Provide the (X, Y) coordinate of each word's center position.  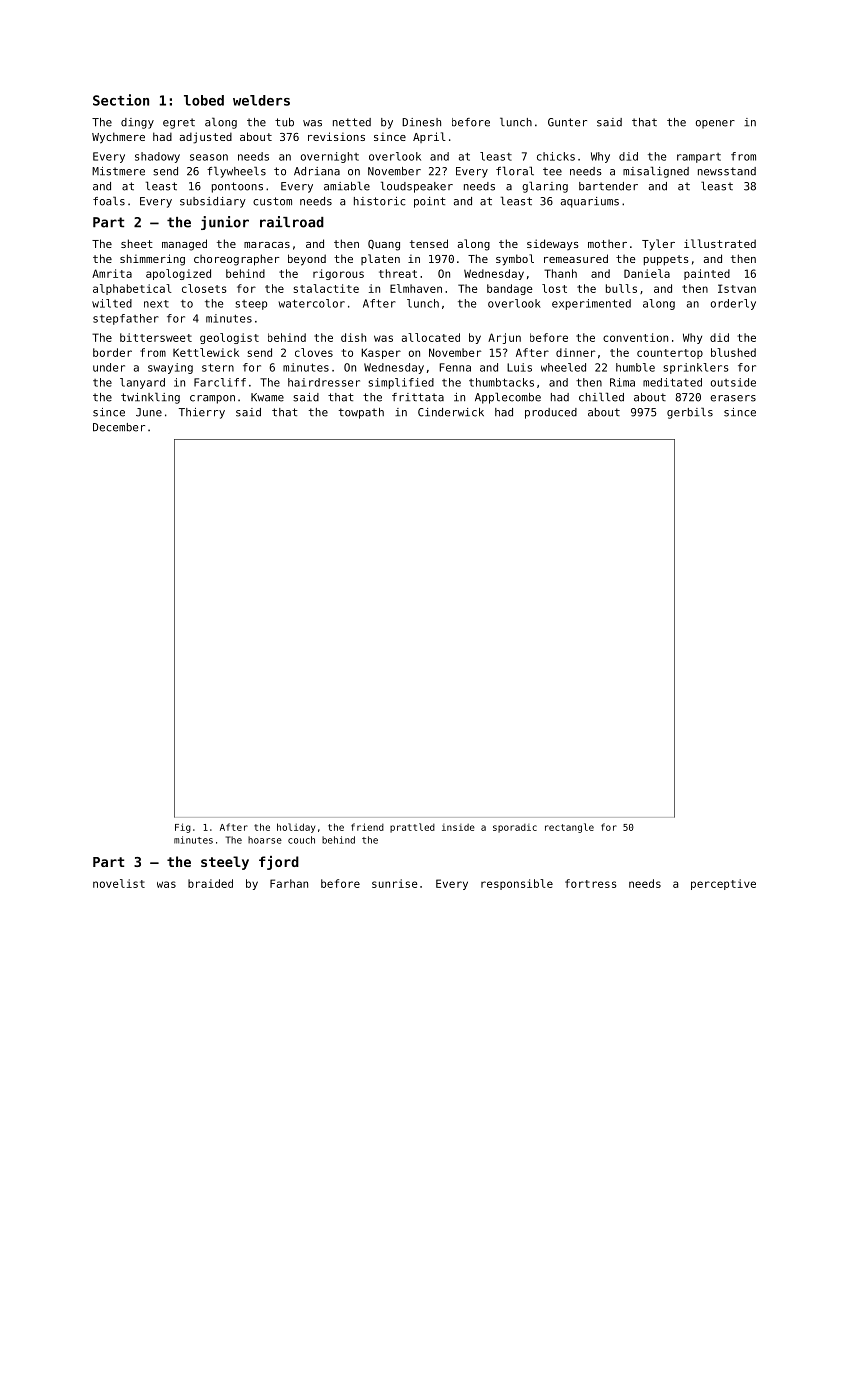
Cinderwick (451, 412)
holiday (296, 828)
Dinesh (421, 122)
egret (179, 123)
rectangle (569, 828)
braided (210, 883)
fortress (590, 883)
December (119, 427)
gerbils (690, 413)
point (430, 202)
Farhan (289, 883)
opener (715, 124)
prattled (412, 828)
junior (225, 223)
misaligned (656, 172)
